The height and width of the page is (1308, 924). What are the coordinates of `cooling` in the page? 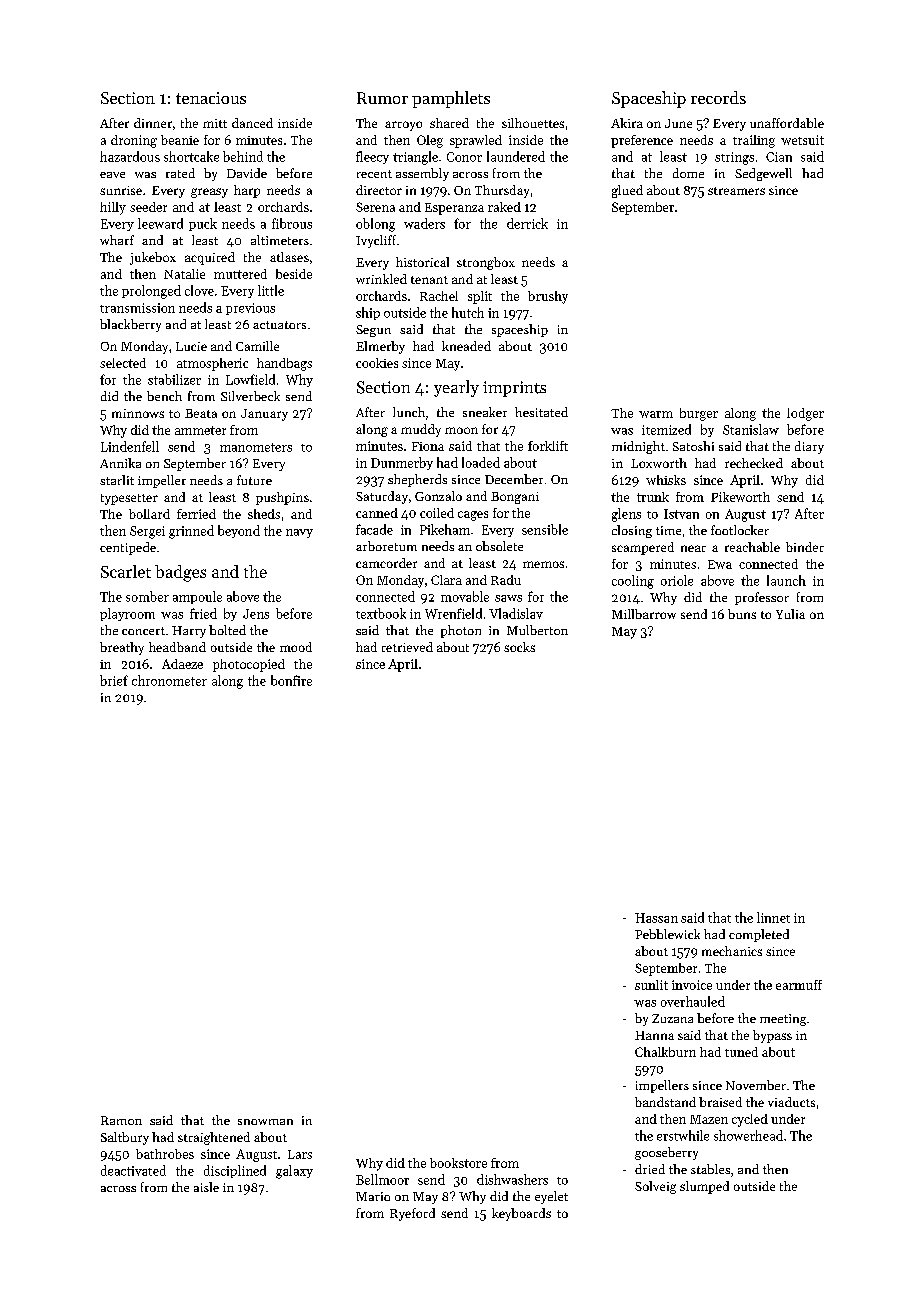 It's located at (633, 582).
